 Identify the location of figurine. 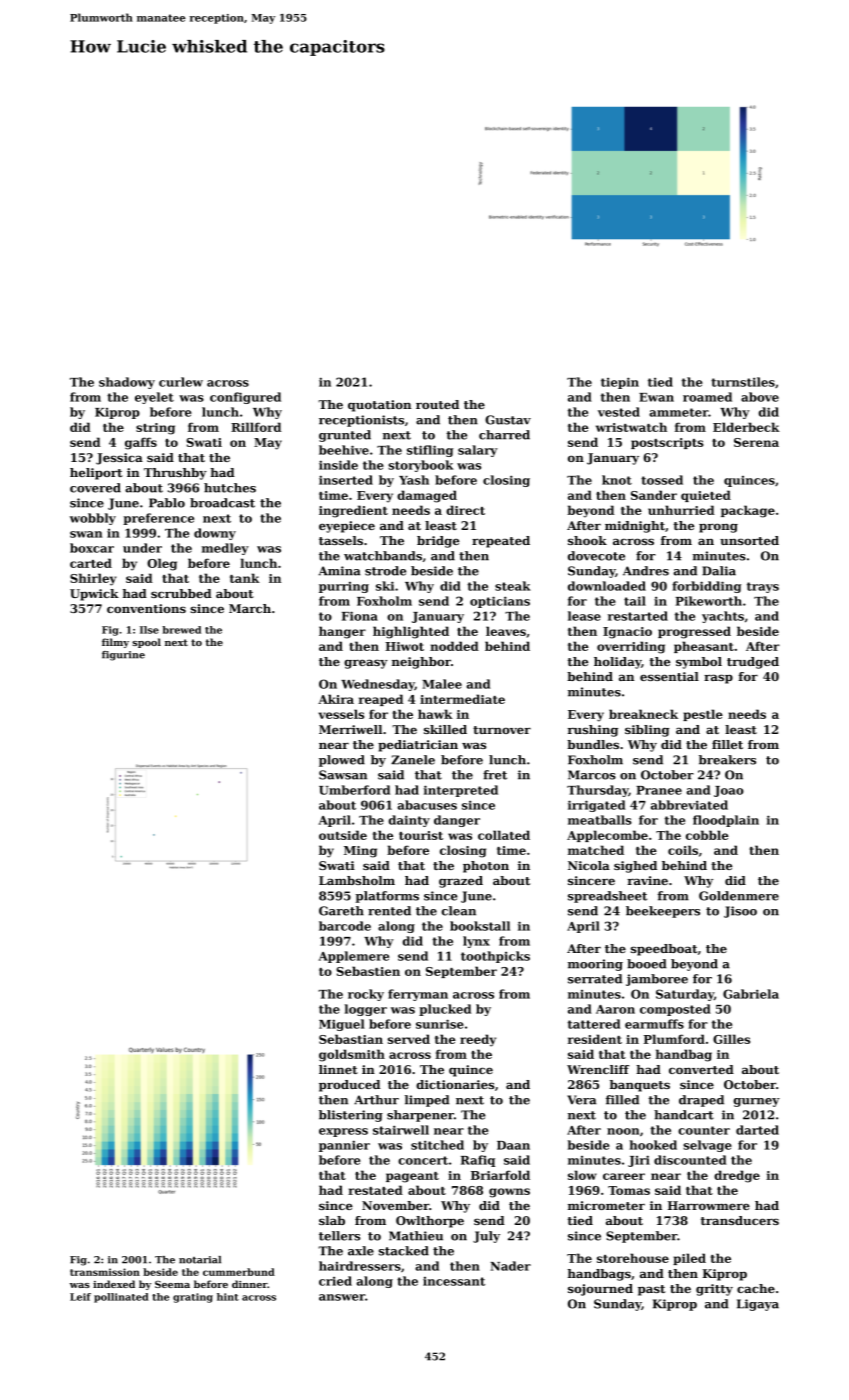
(123, 656).
